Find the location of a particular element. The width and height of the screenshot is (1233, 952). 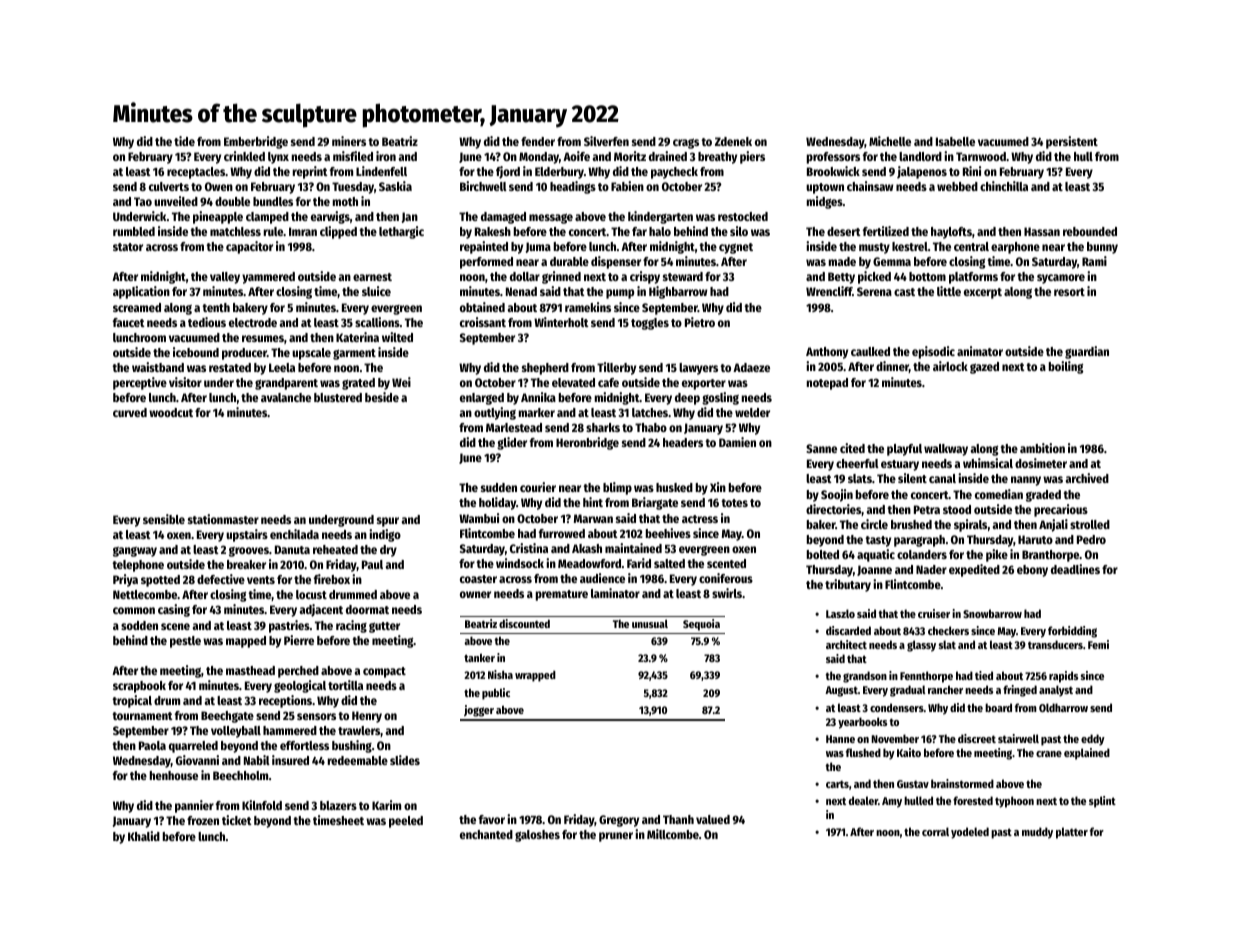

excerpt is located at coordinates (983, 293).
